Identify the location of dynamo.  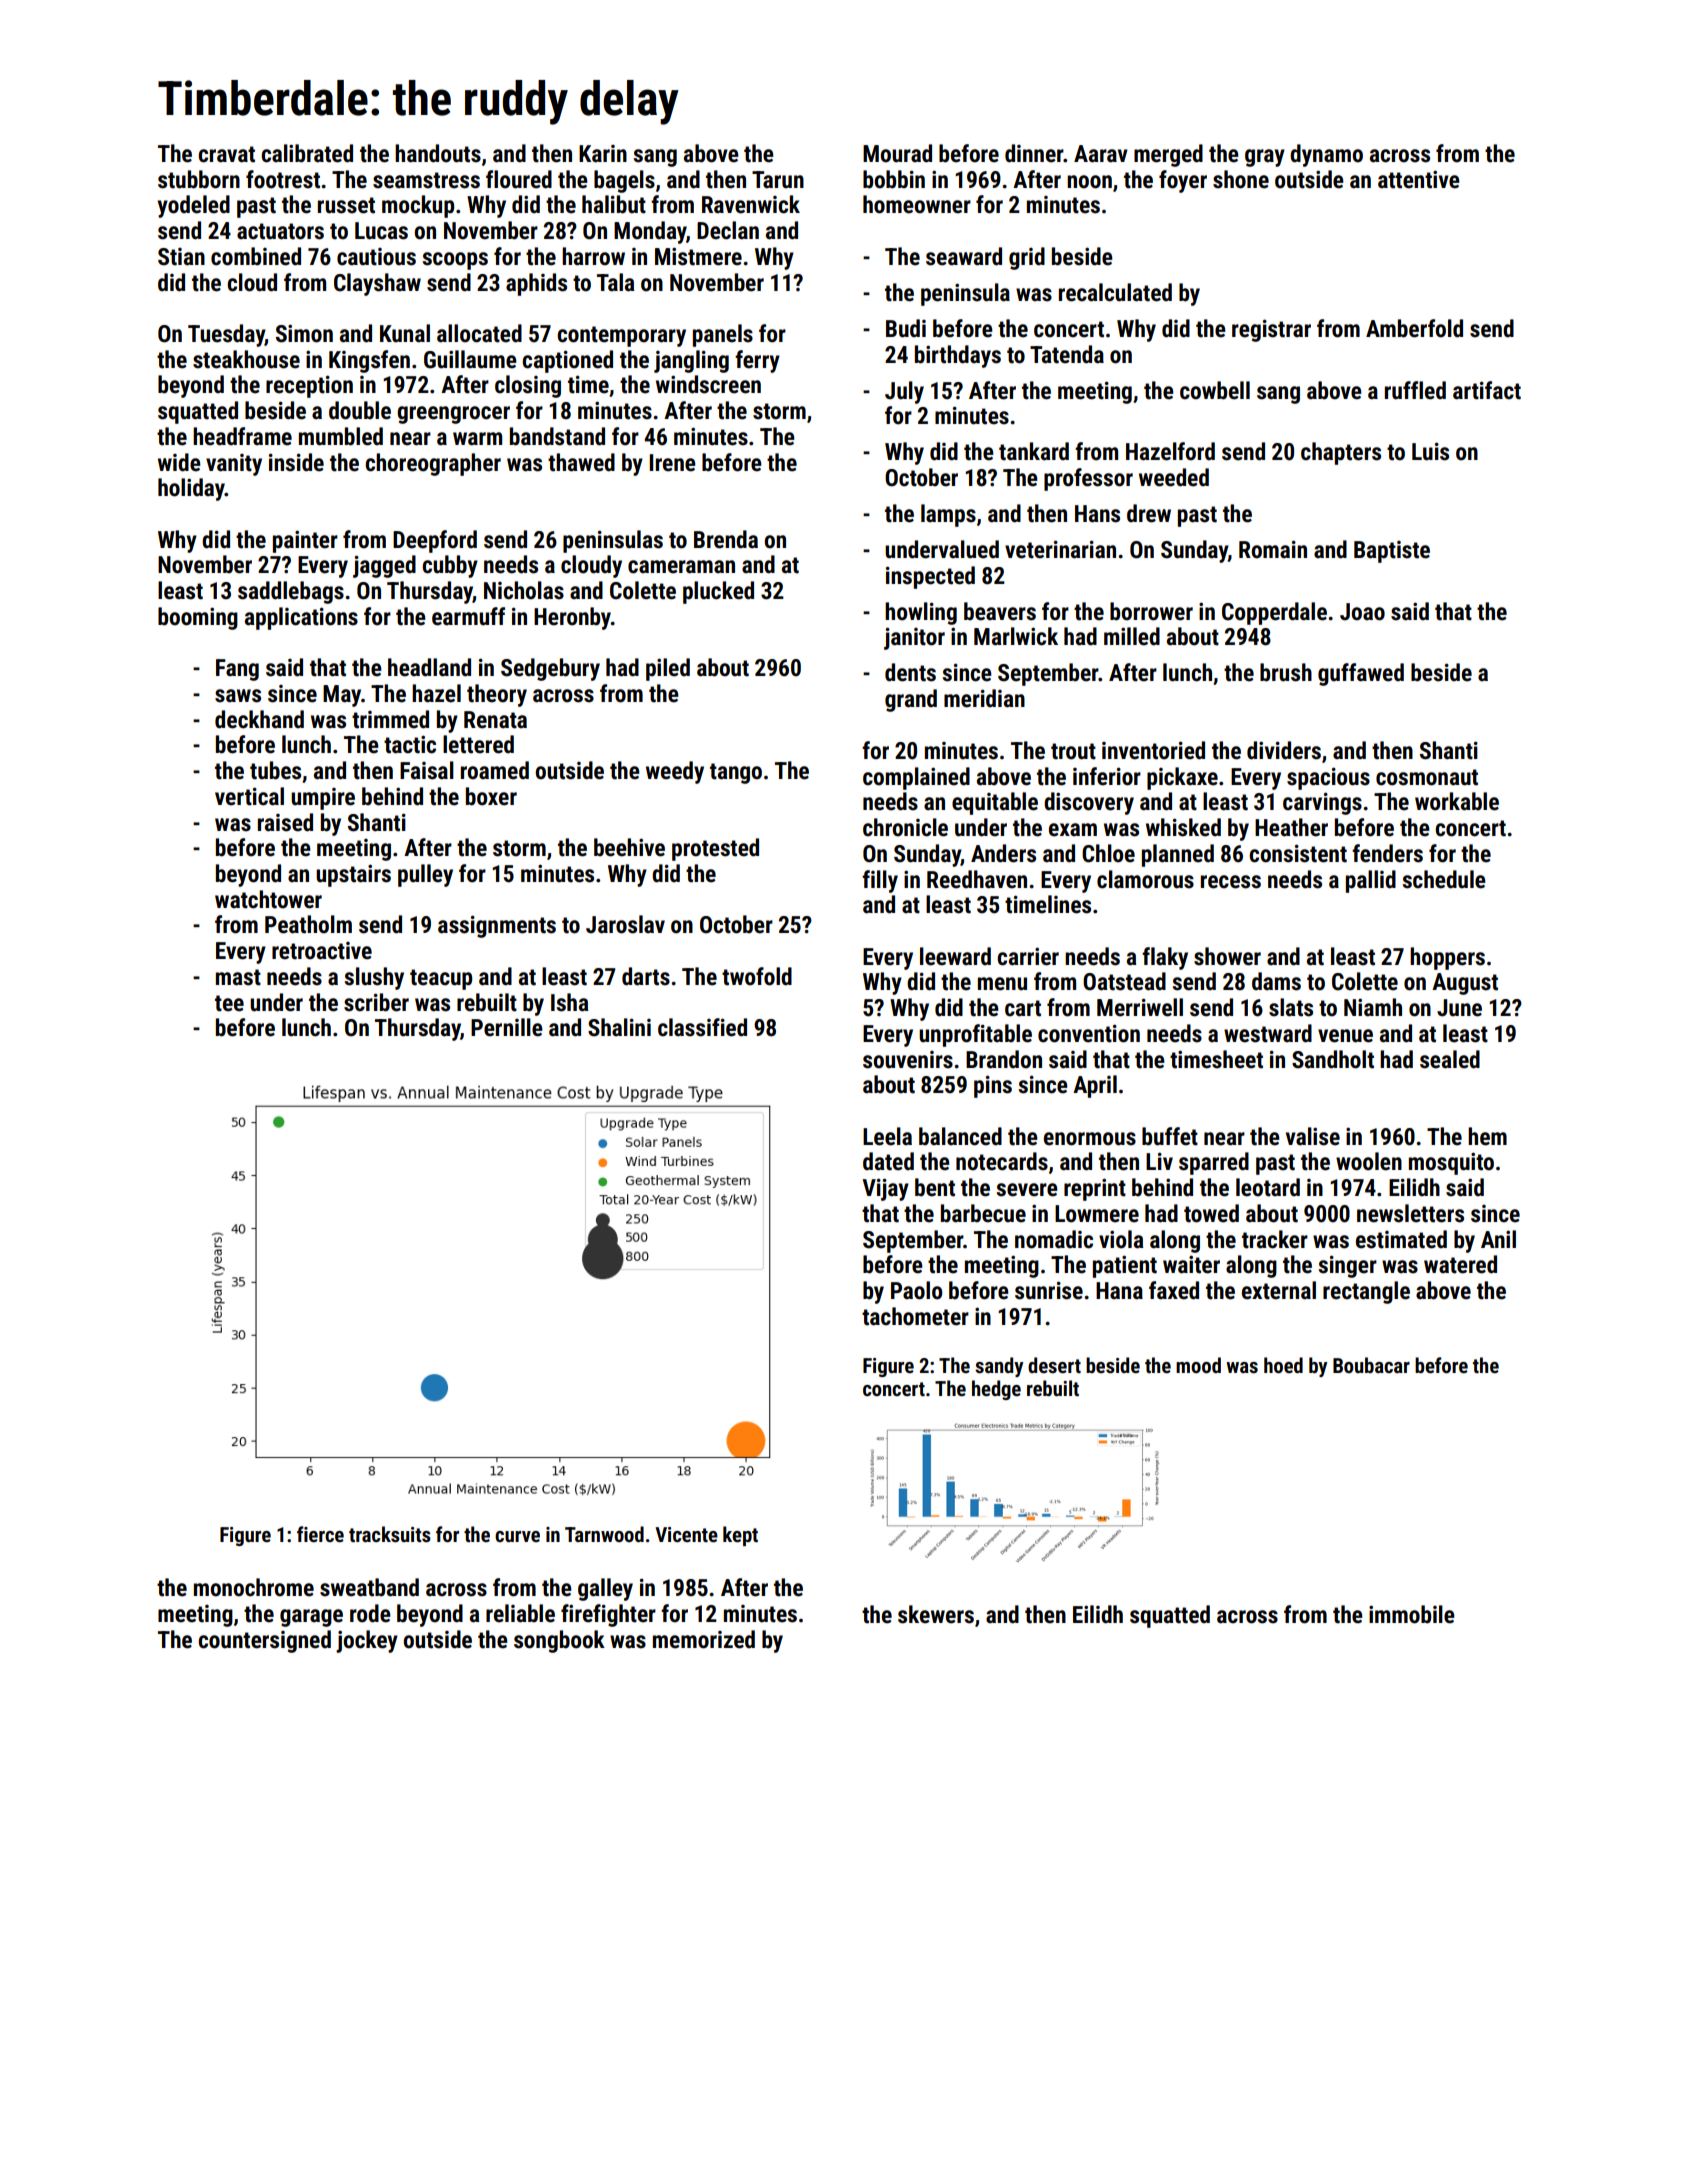
(1326, 155).
